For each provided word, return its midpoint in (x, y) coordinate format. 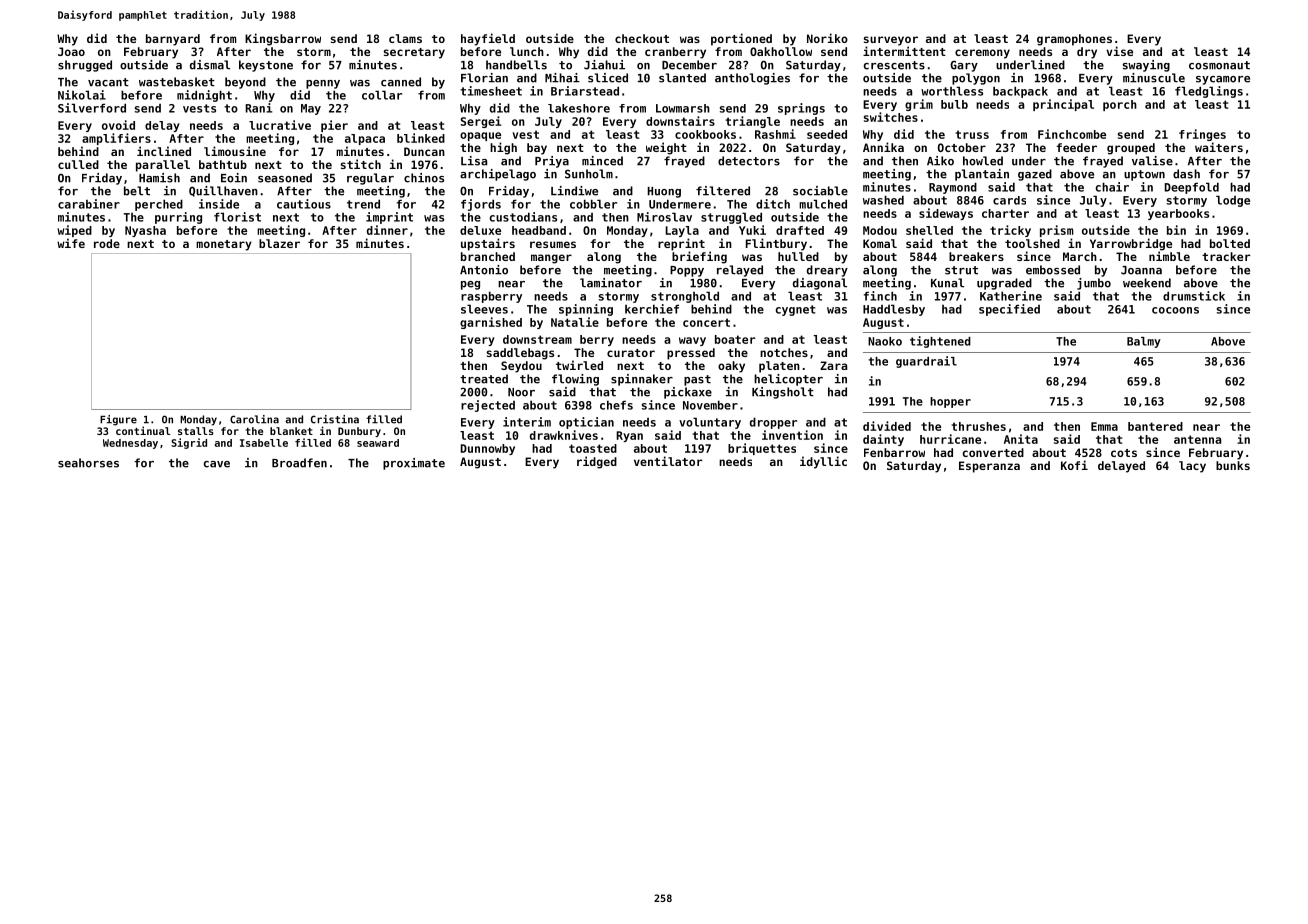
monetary (224, 245)
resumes (553, 244)
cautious (304, 204)
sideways (946, 214)
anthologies (752, 79)
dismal (210, 65)
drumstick (1194, 296)
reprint (681, 244)
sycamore (1223, 80)
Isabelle (264, 443)
